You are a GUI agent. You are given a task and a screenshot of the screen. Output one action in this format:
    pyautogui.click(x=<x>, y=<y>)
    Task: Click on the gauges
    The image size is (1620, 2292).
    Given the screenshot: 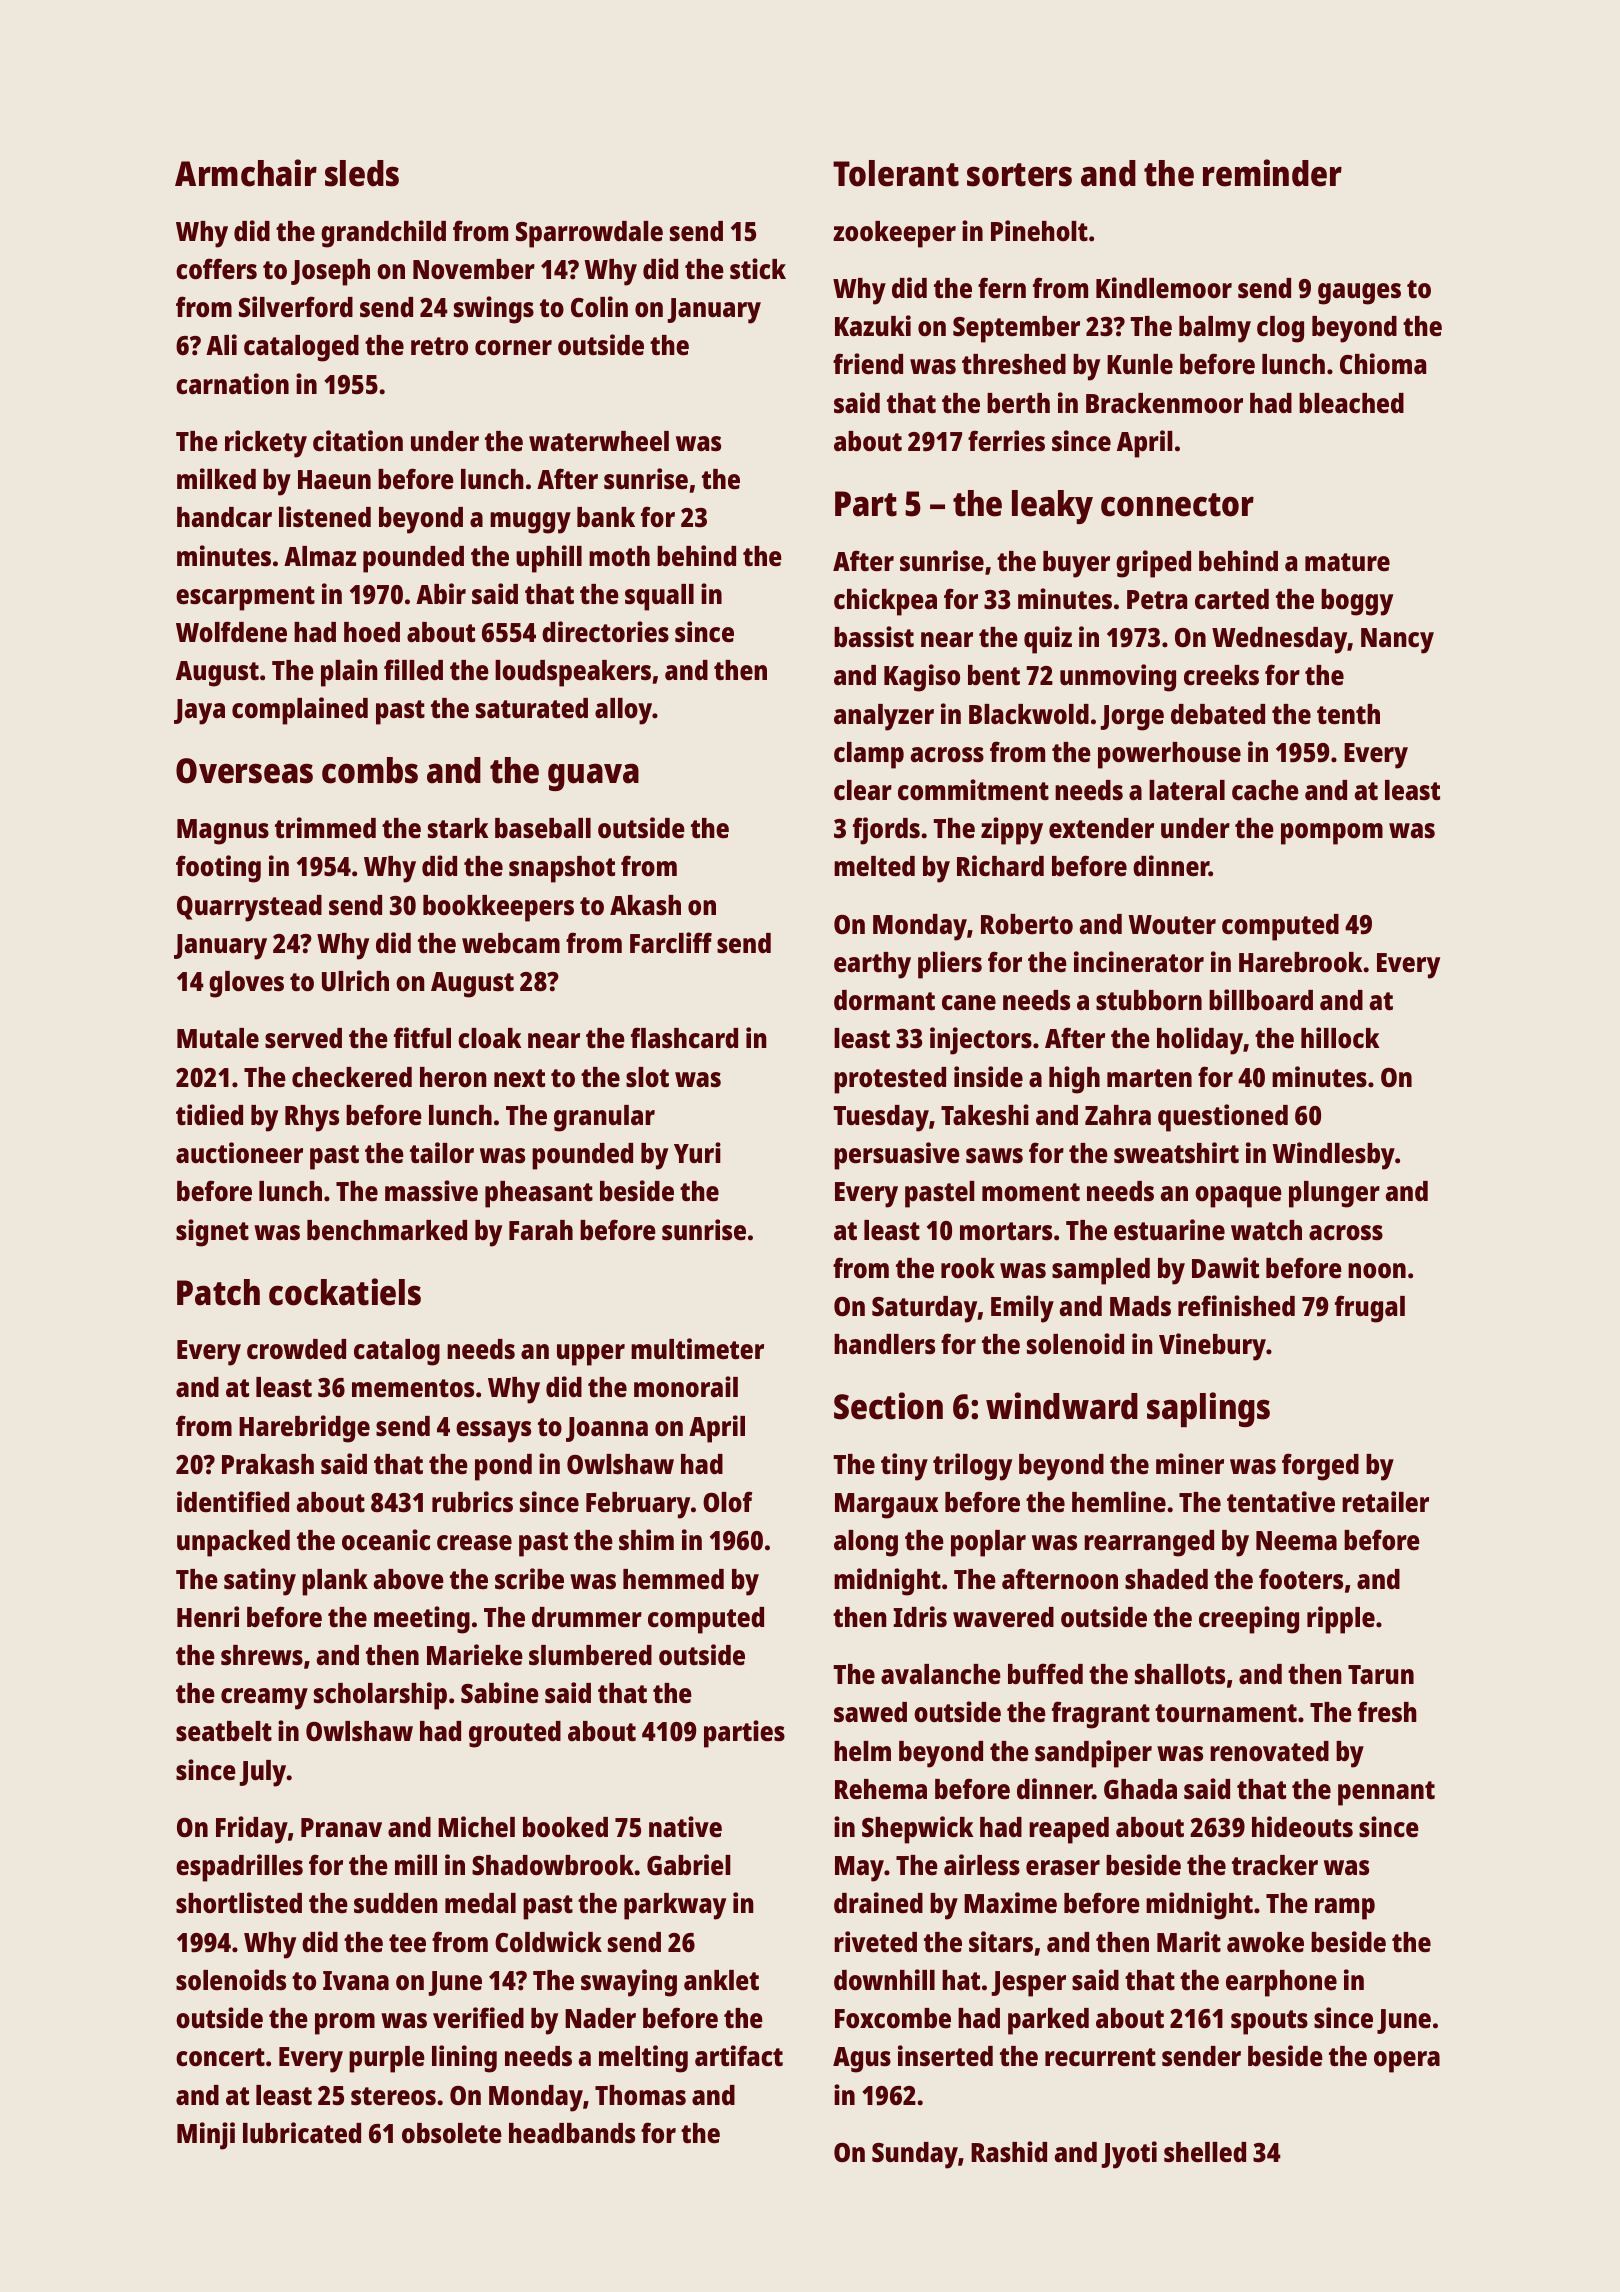 What is the action you would take?
    pyautogui.click(x=1359, y=294)
